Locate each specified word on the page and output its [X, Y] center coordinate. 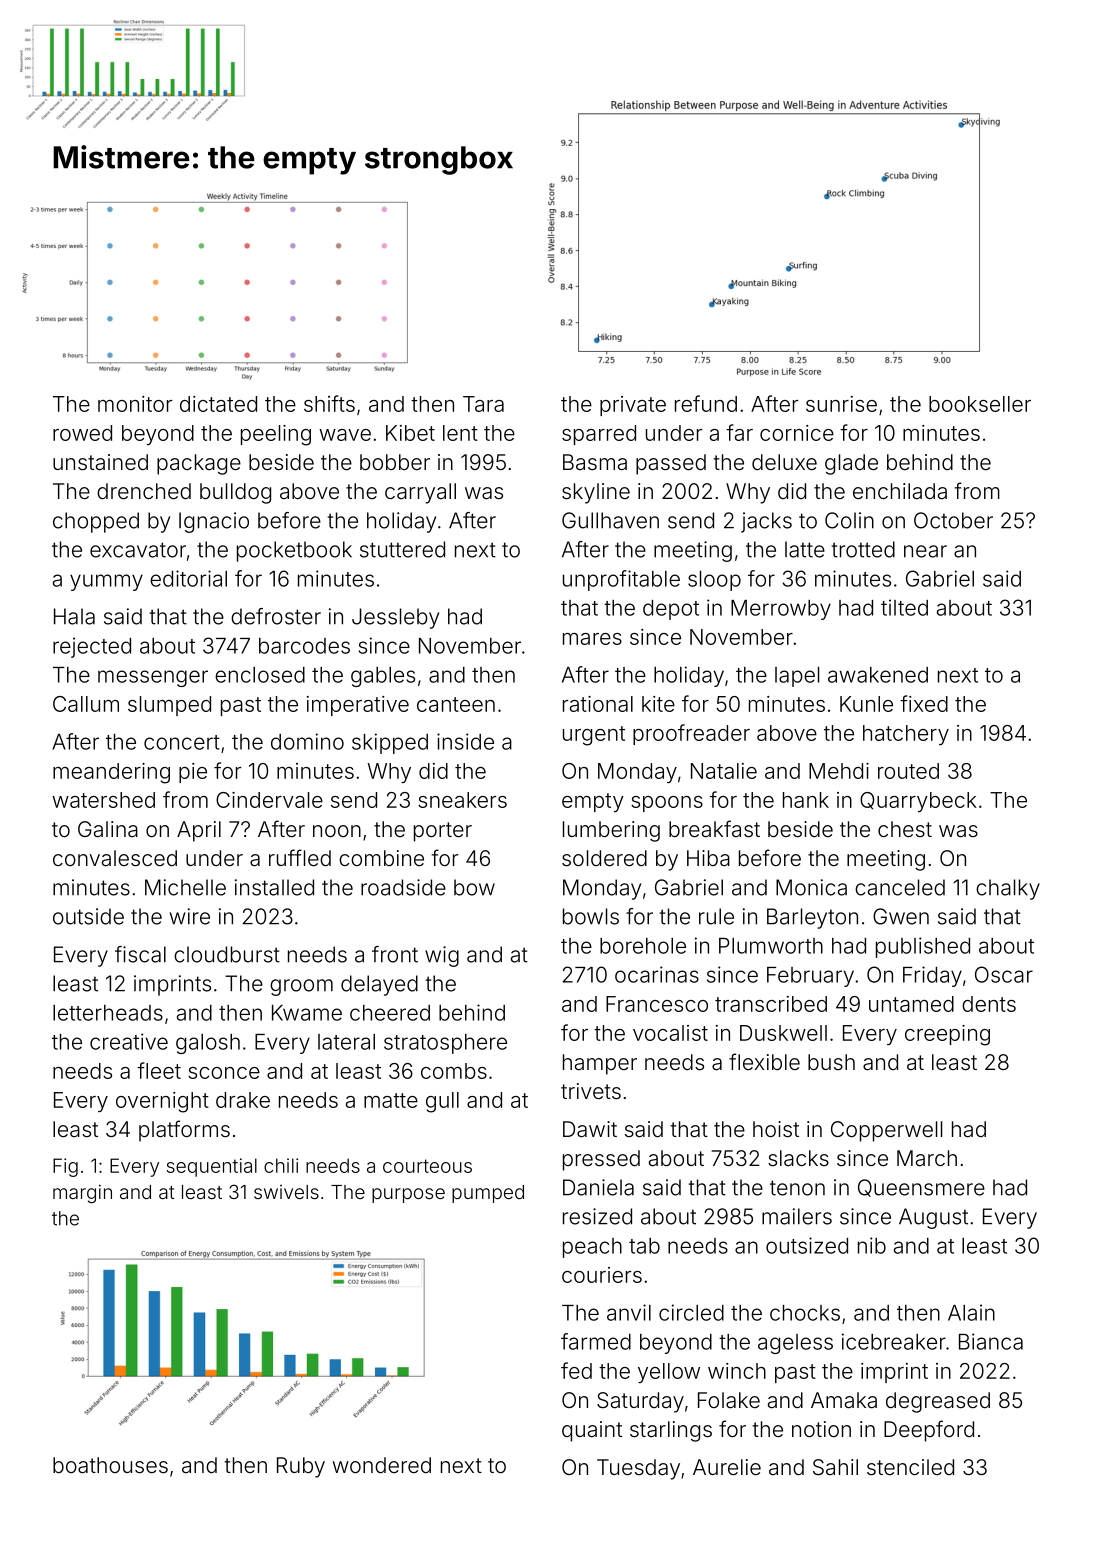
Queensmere [921, 1188]
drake [243, 1100]
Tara [483, 404]
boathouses [110, 1465]
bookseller [980, 404]
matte [391, 1100]
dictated [218, 404]
